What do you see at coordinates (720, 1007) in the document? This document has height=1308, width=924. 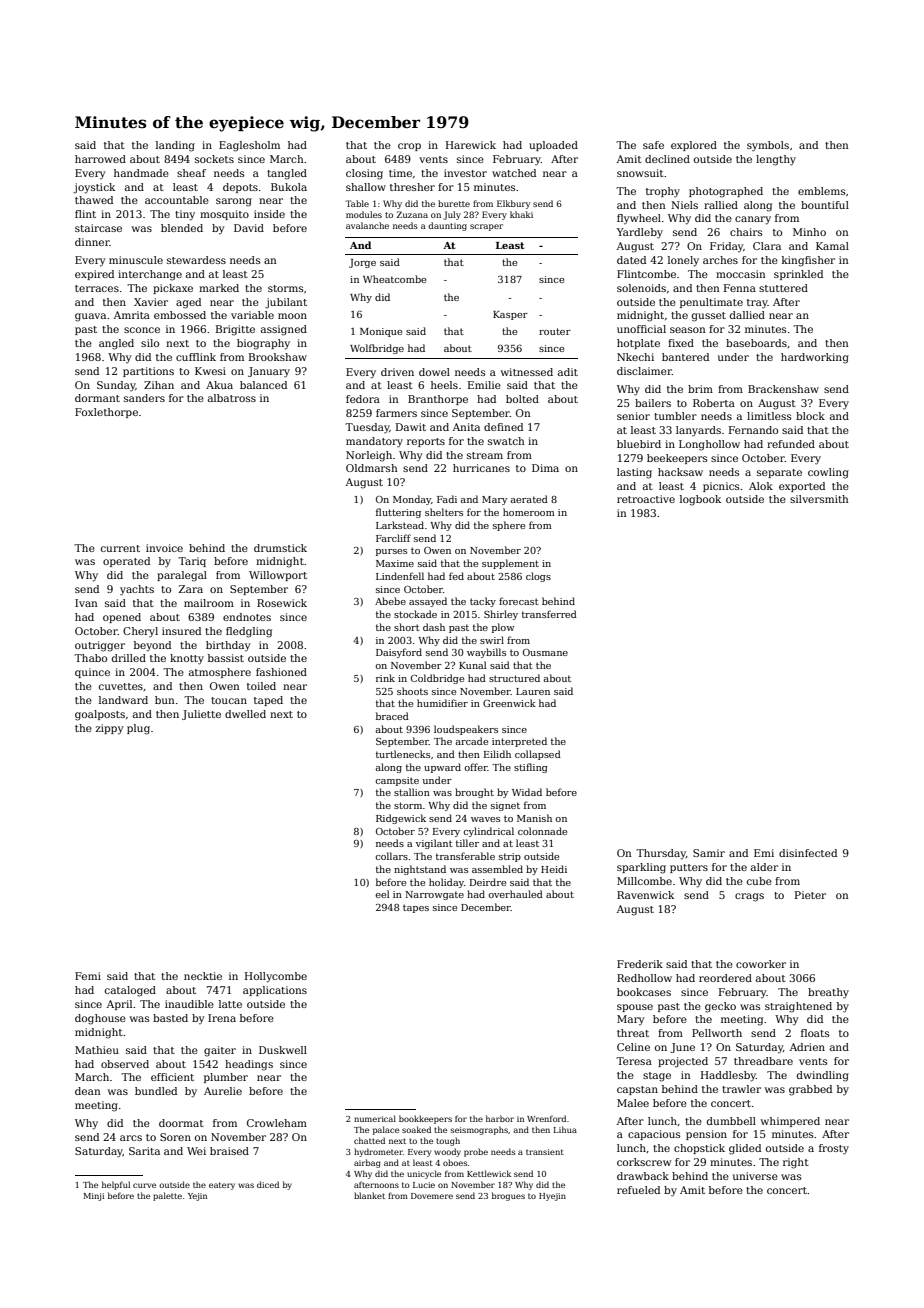 I see `gecko` at bounding box center [720, 1007].
